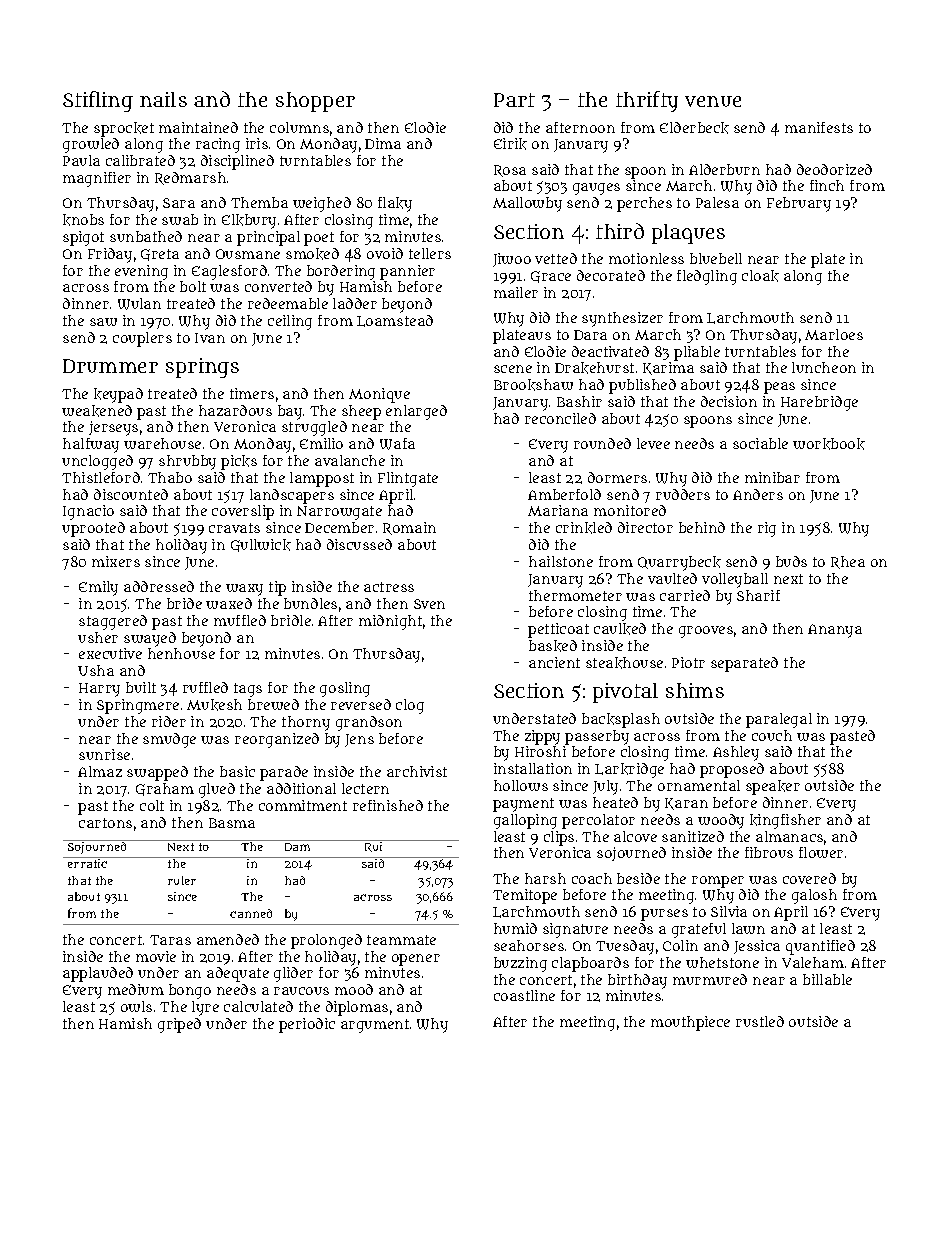 Image resolution: width=952 pixels, height=1233 pixels. Describe the element at coordinates (819, 127) in the image. I see `manifests` at that location.
